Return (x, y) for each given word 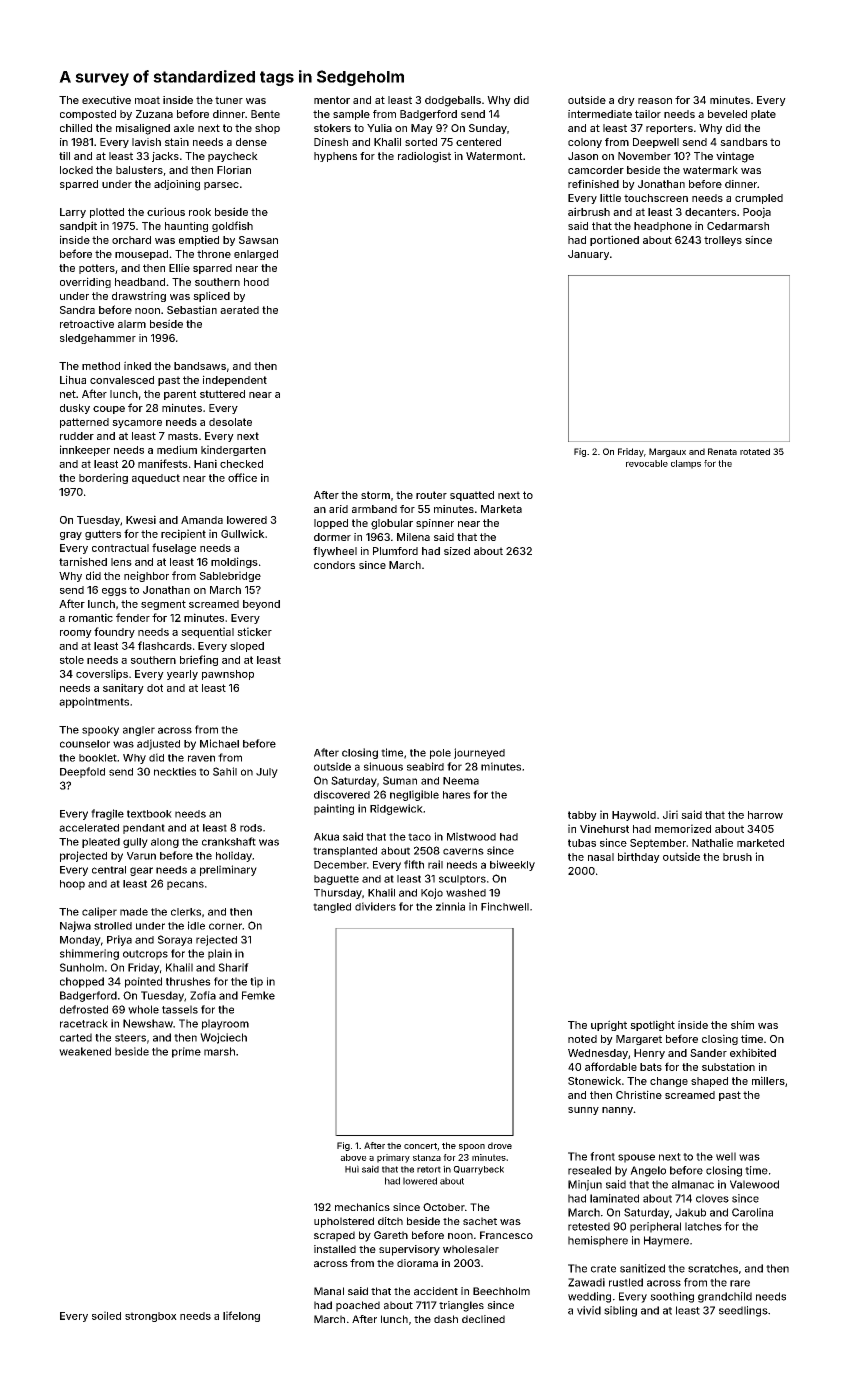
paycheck (233, 157)
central (109, 870)
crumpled (759, 199)
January (588, 255)
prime (186, 1052)
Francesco (506, 1235)
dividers (375, 906)
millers (768, 1080)
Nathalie (712, 842)
